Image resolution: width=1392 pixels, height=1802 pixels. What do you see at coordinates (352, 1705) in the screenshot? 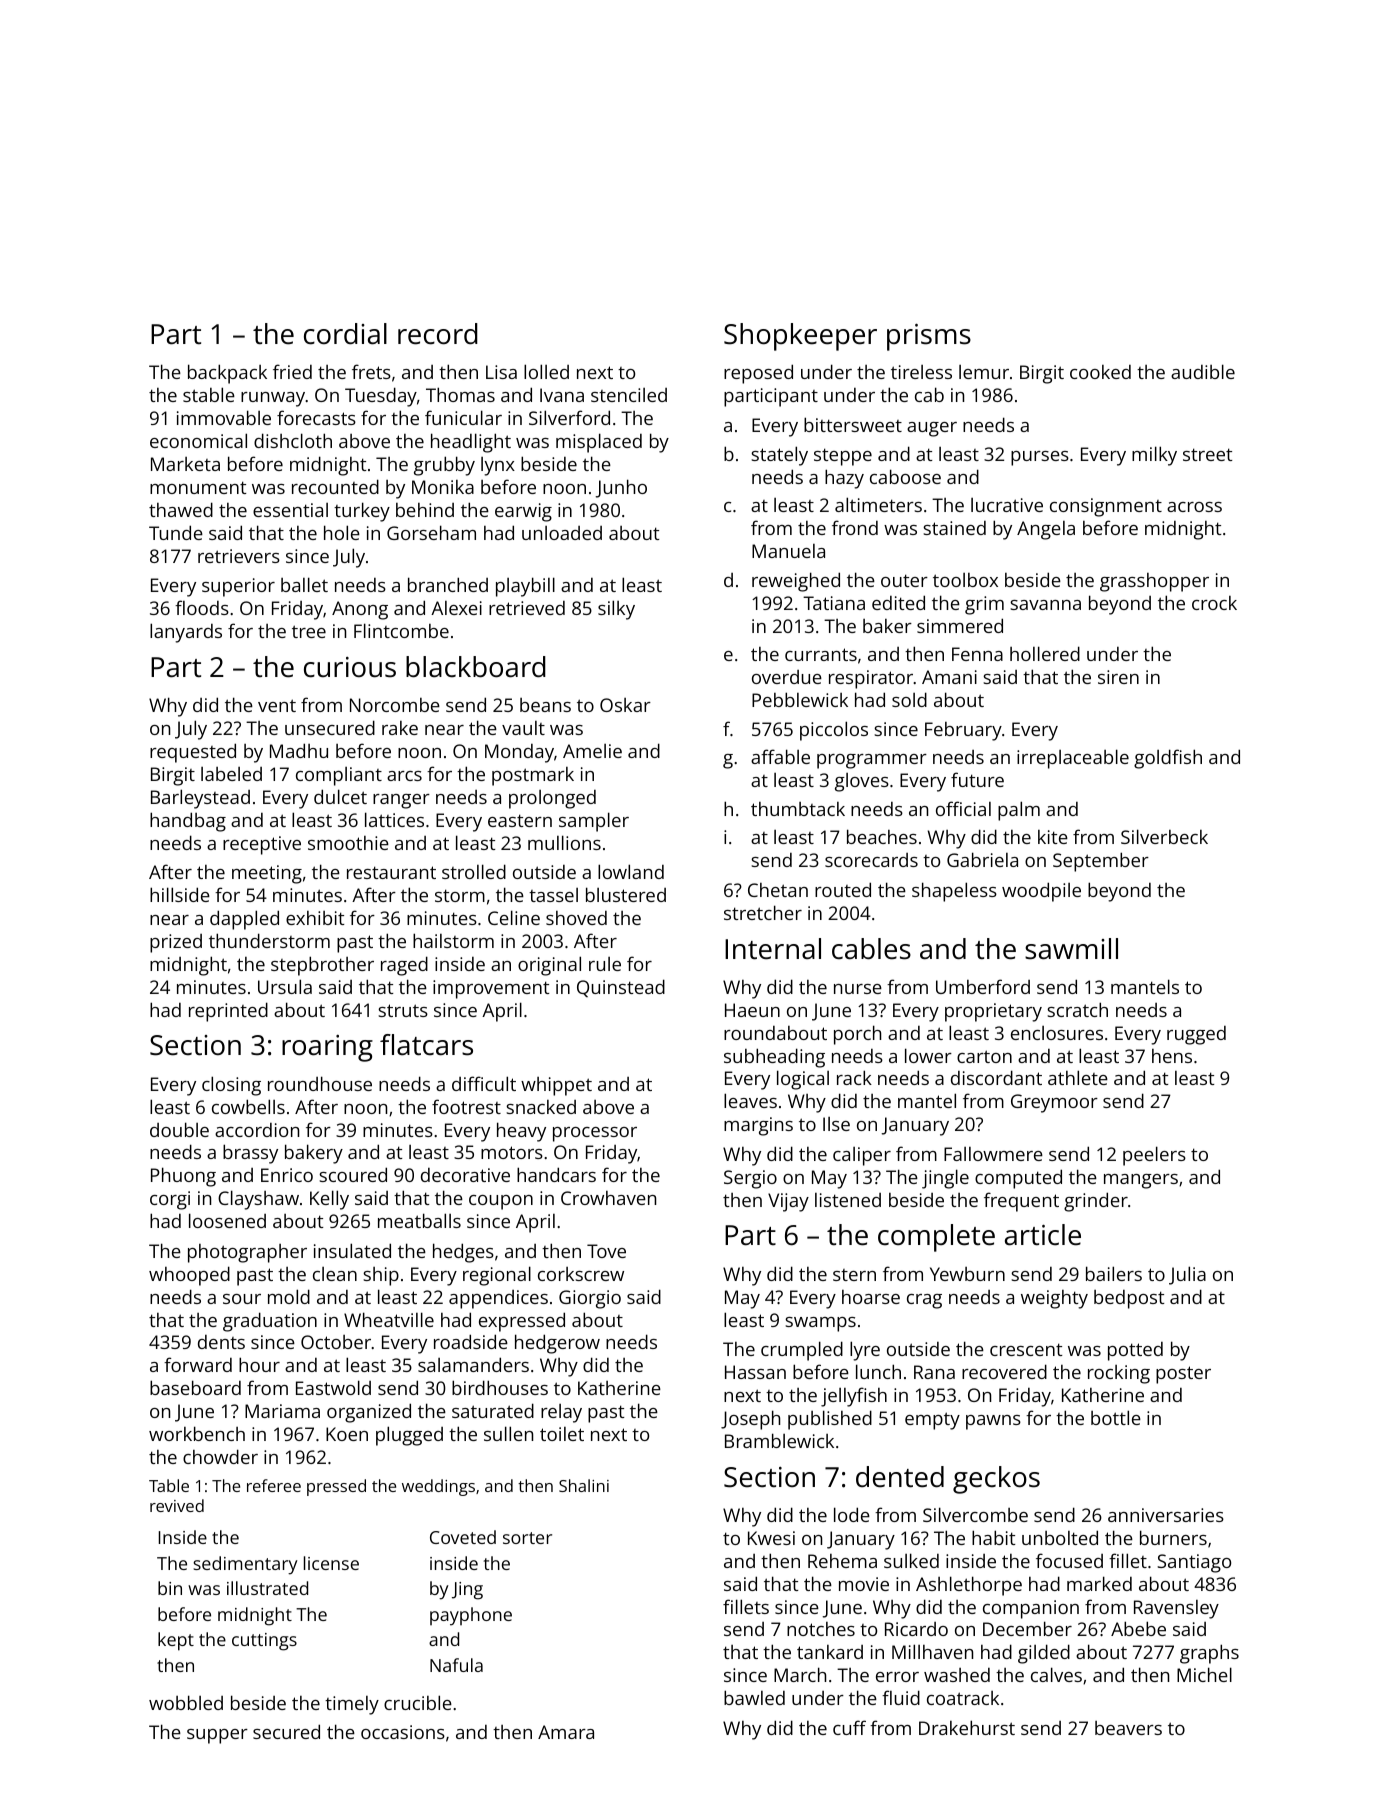
I see `timely` at bounding box center [352, 1705].
